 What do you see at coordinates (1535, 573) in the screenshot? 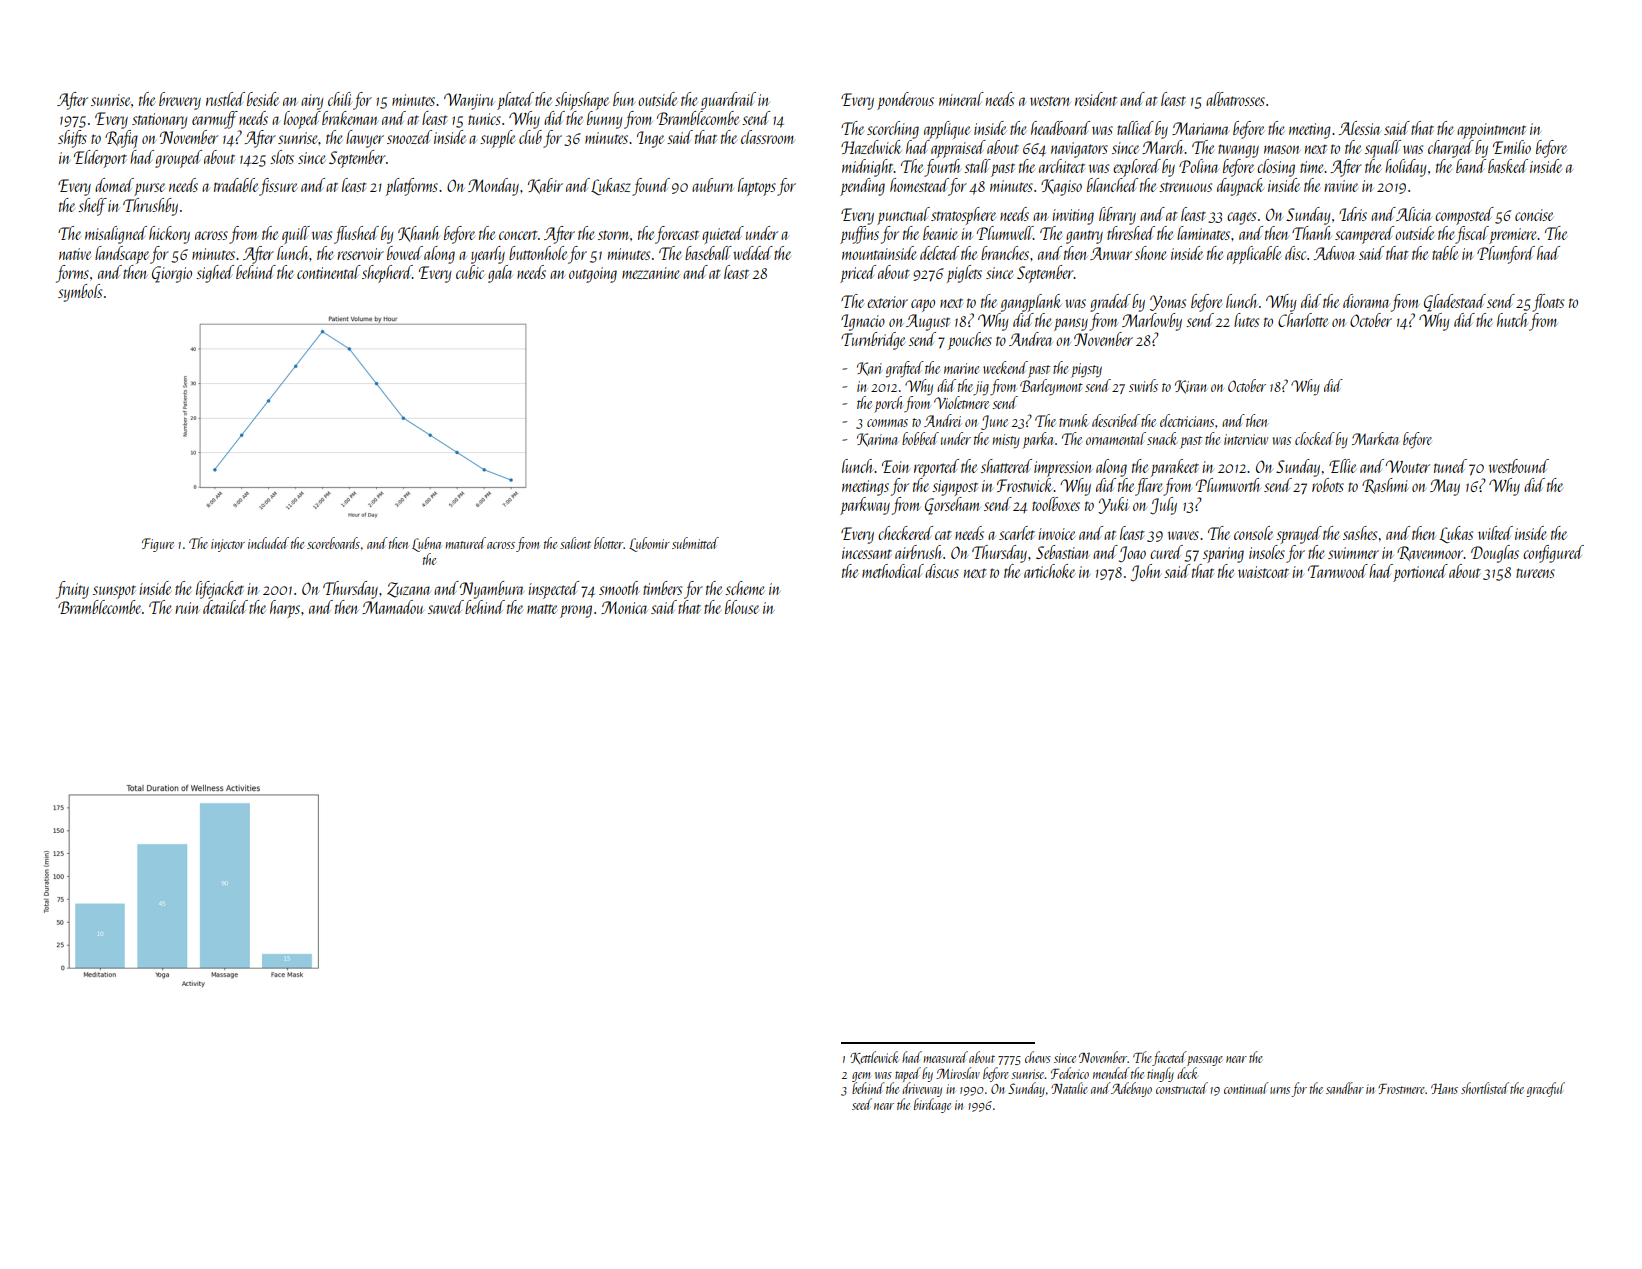
I see `tureens` at bounding box center [1535, 573].
